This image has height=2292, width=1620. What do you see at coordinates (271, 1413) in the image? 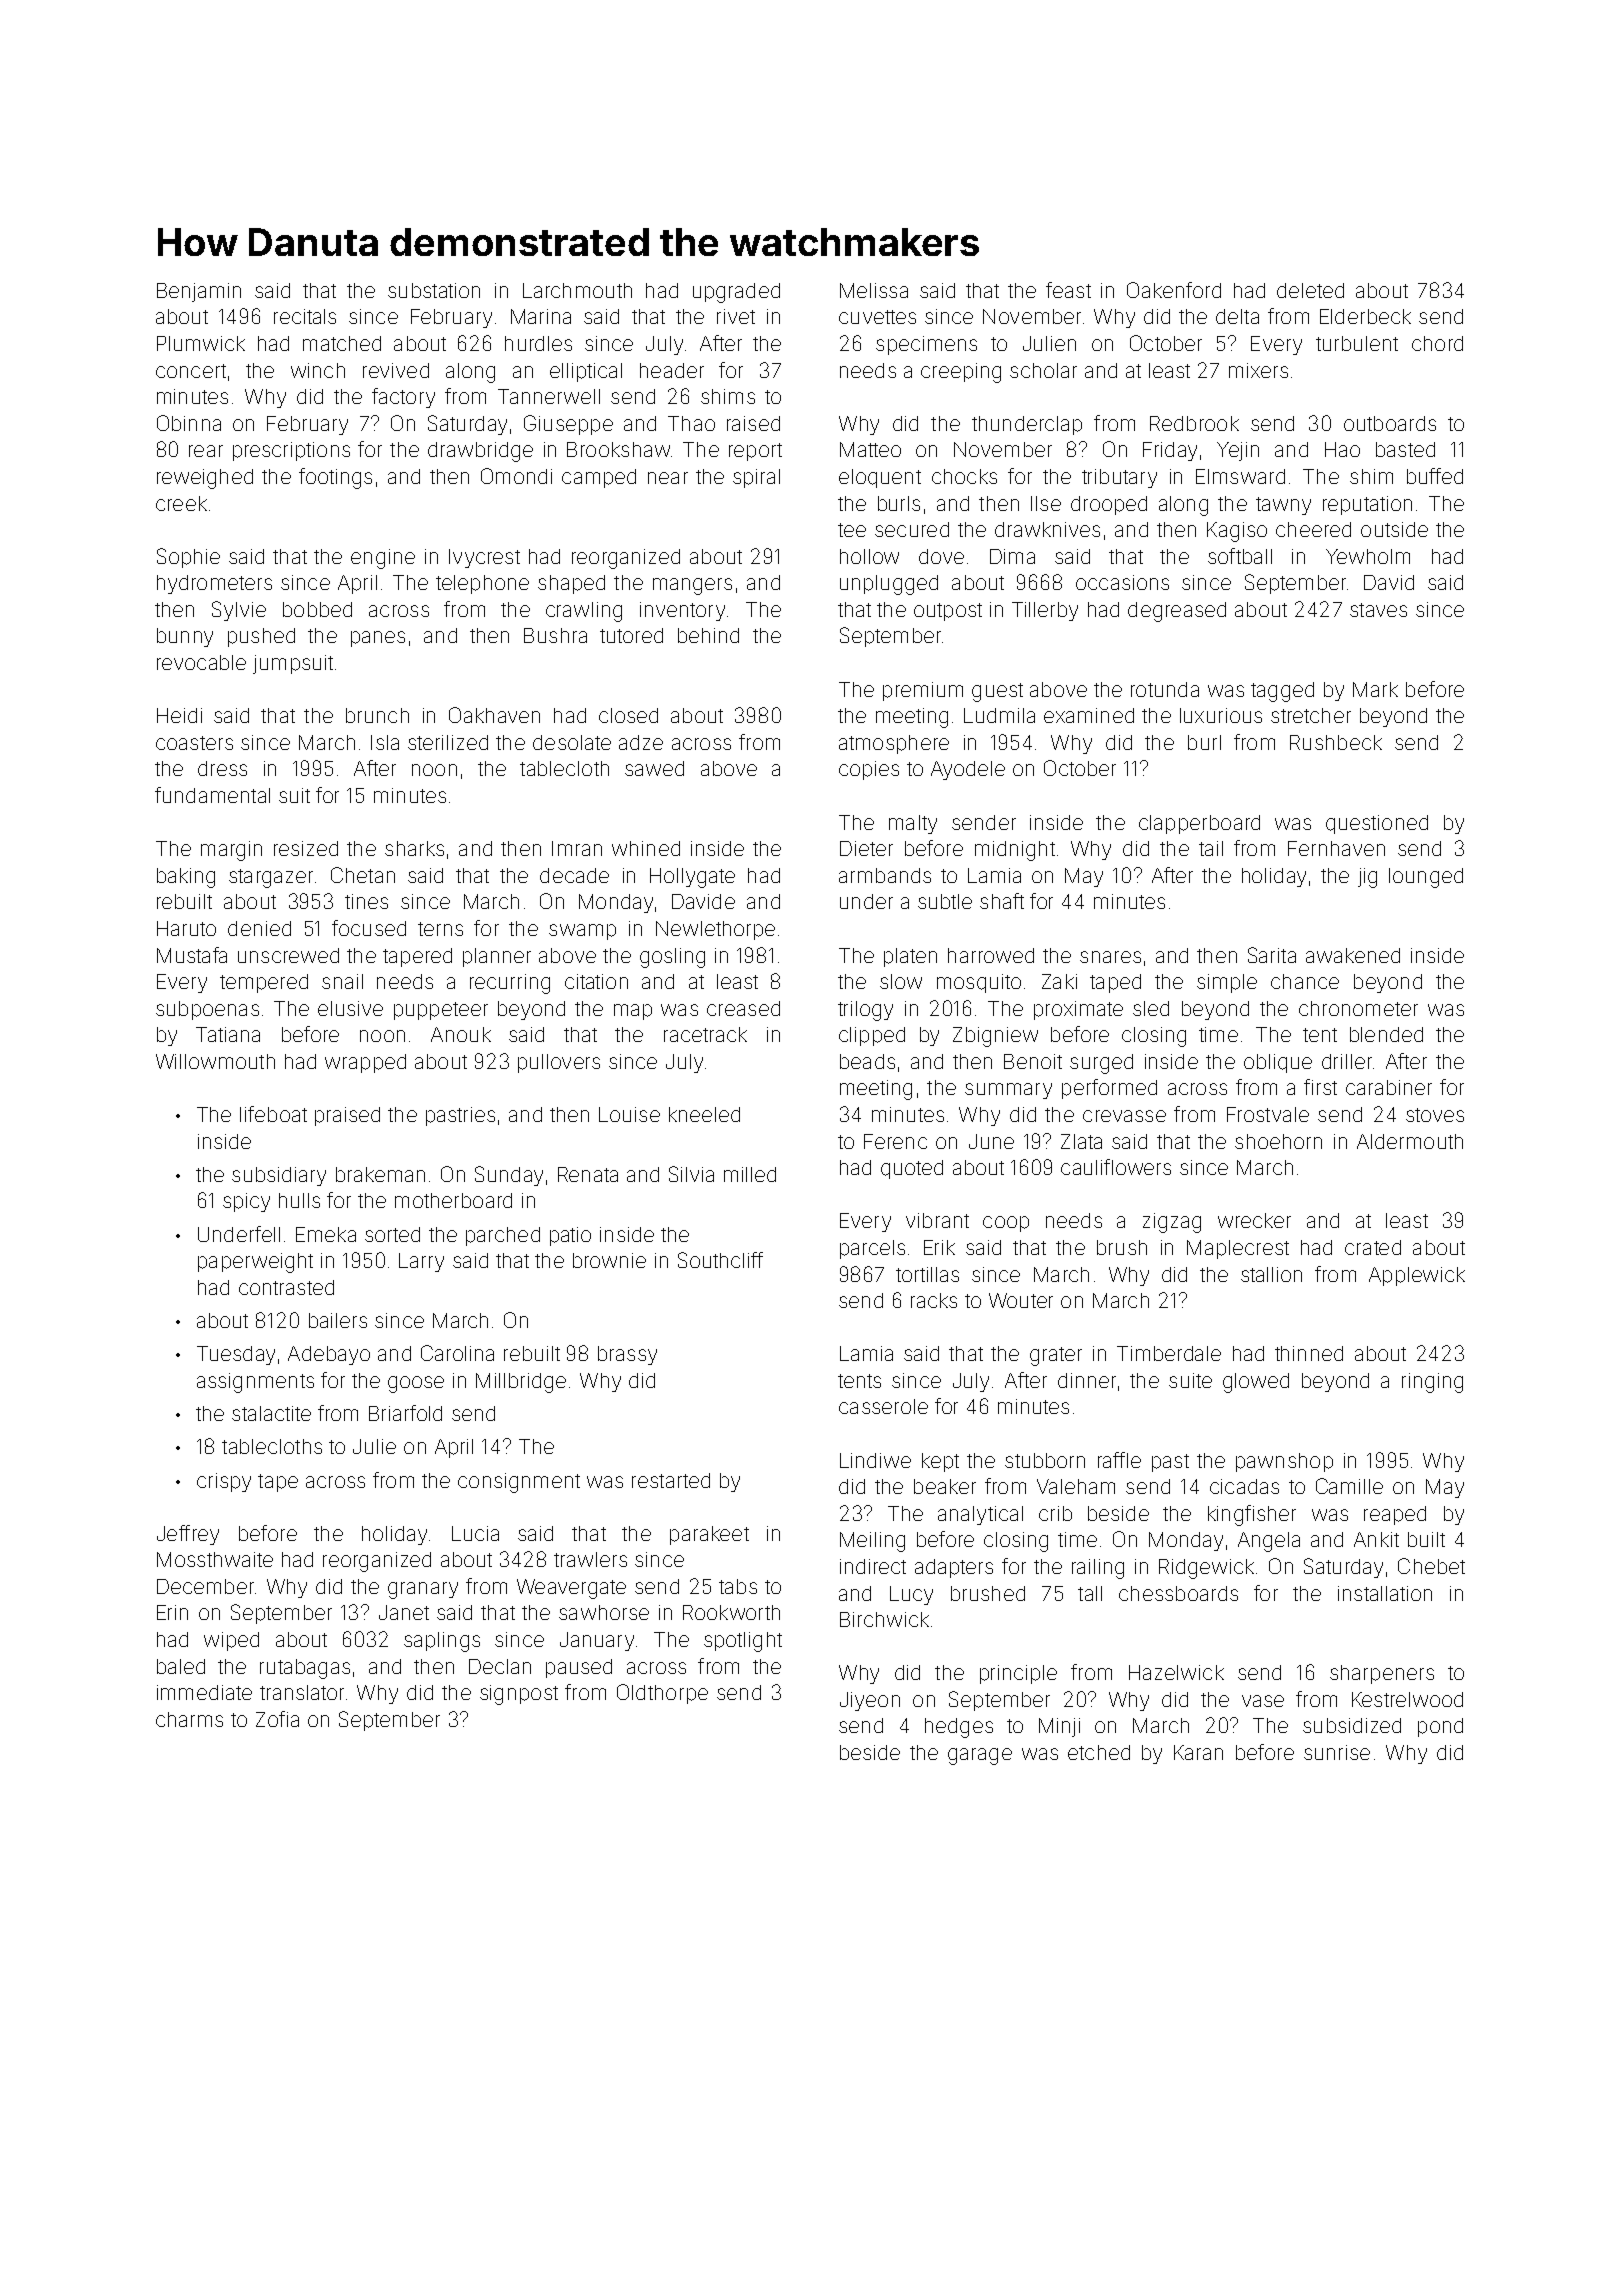
I see `stalactite` at bounding box center [271, 1413].
